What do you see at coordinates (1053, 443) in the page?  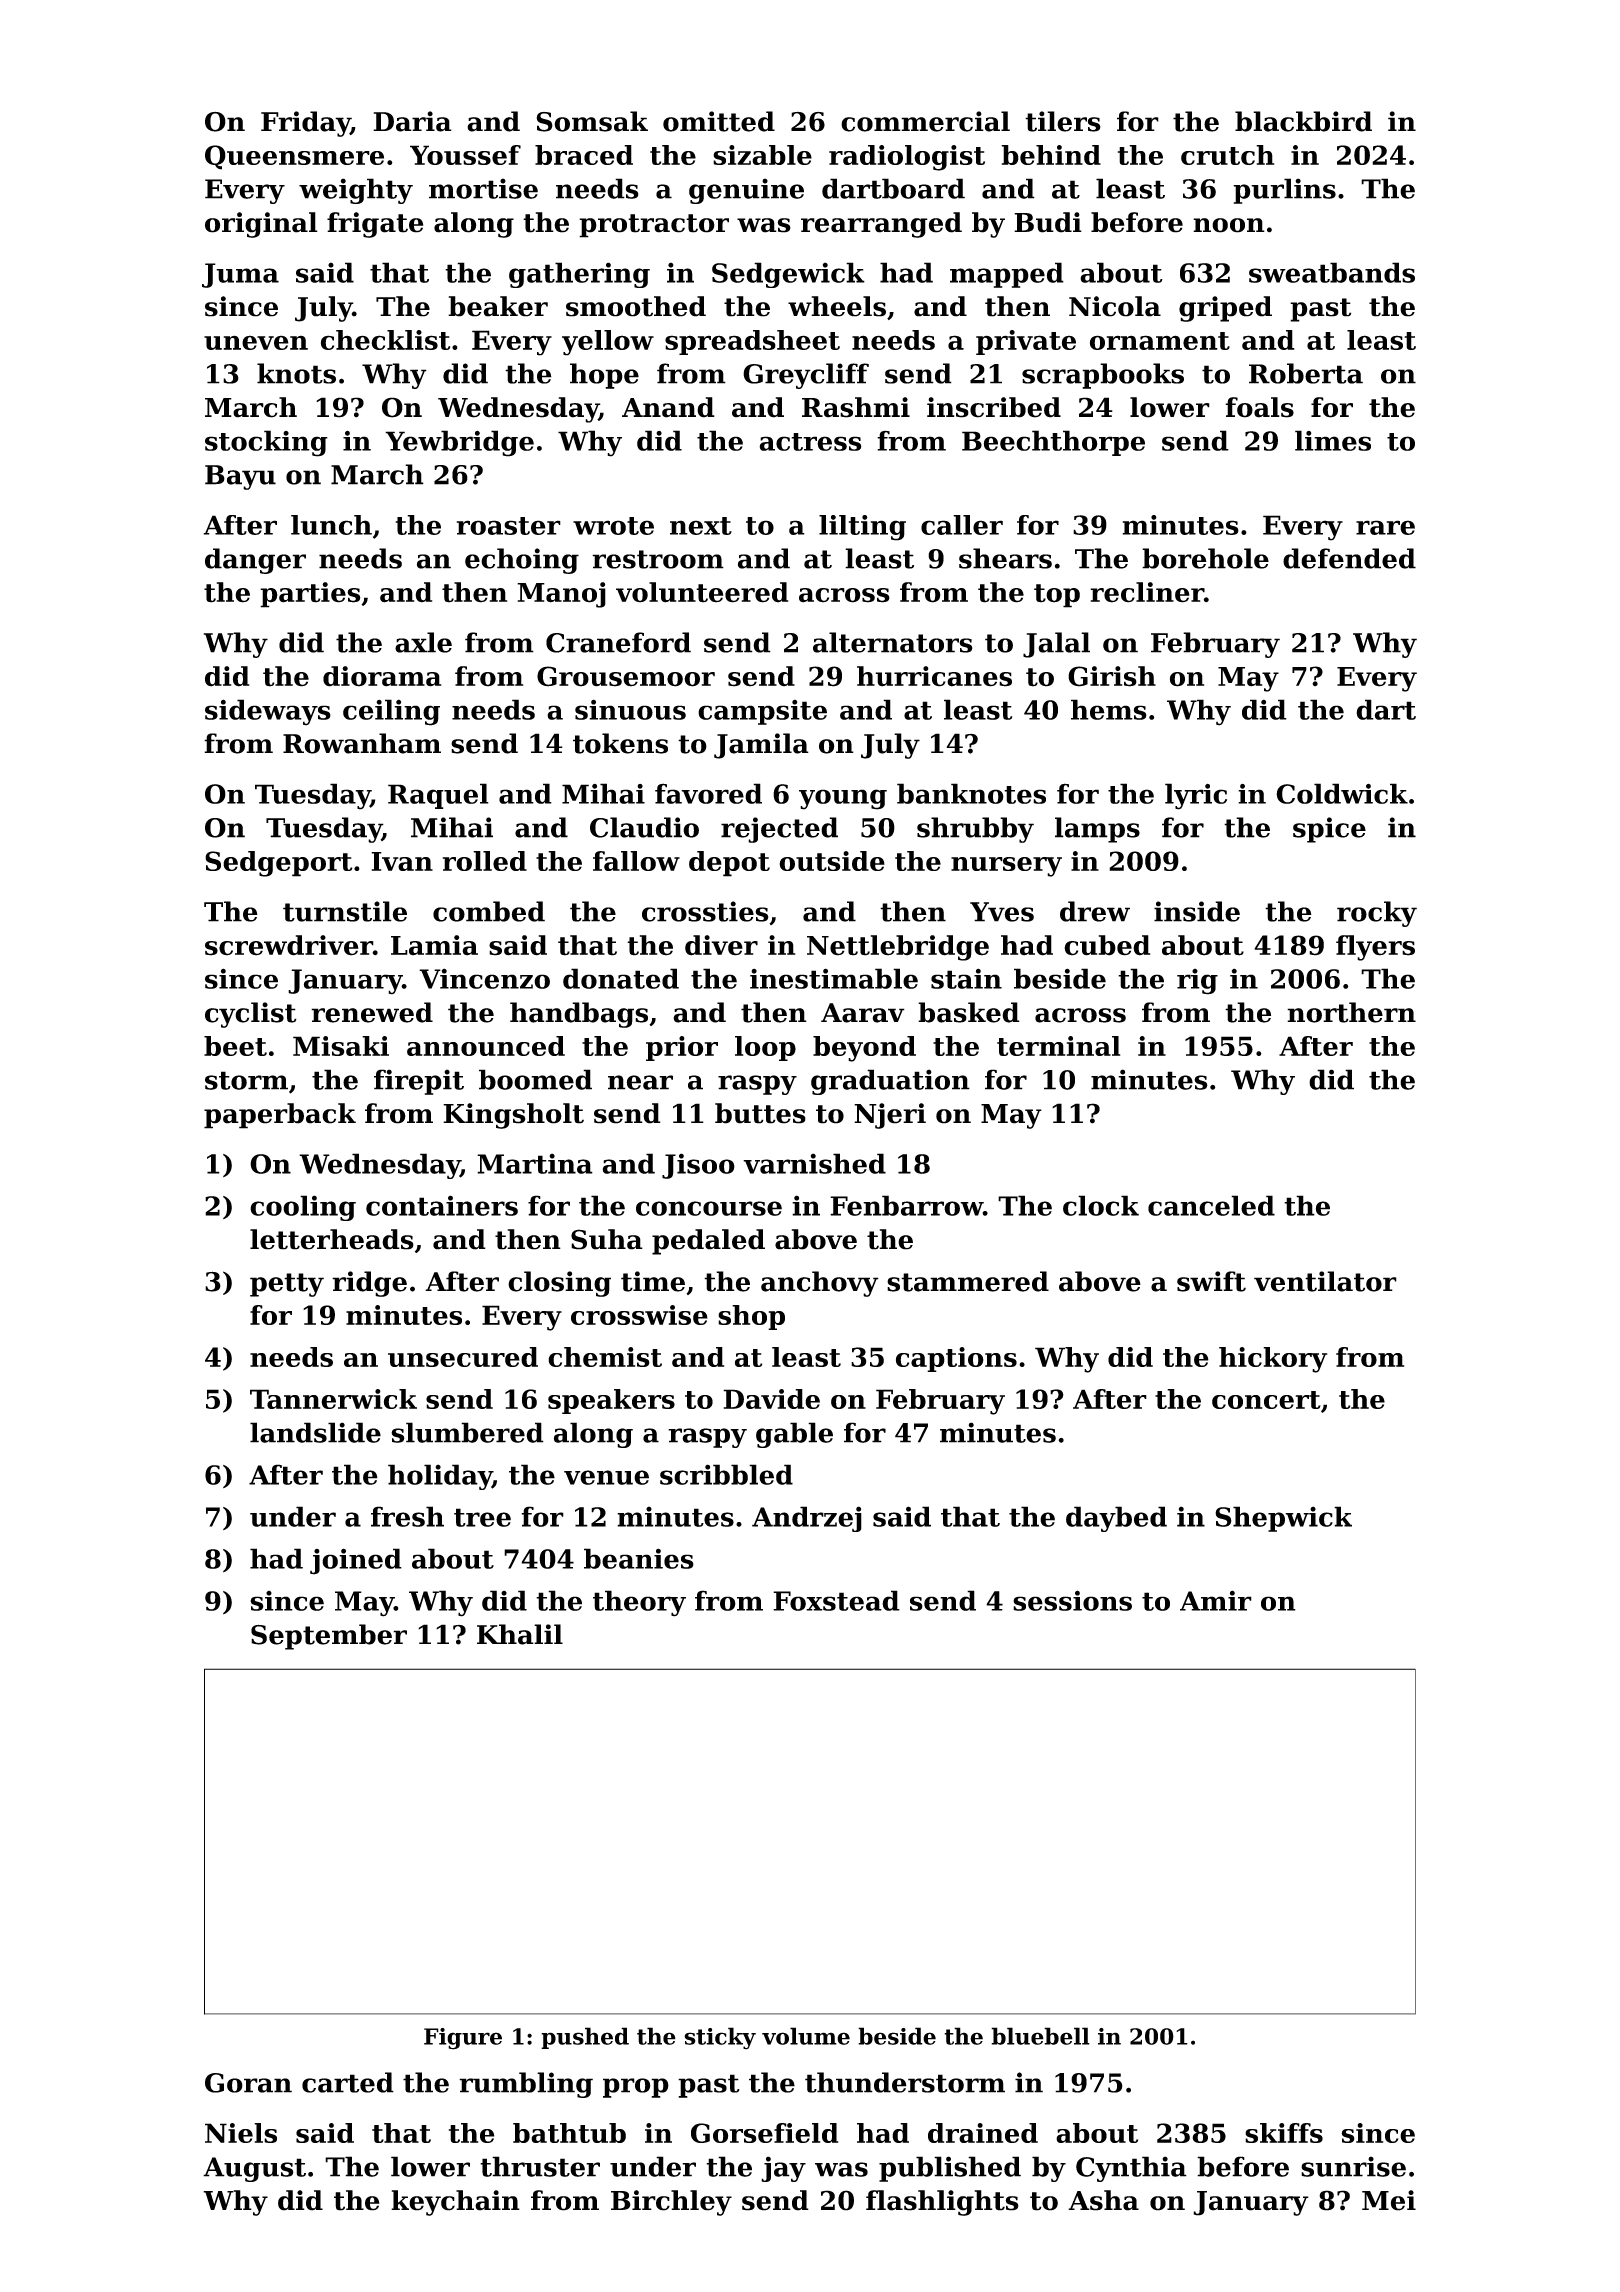 I see `Beechthorpe` at bounding box center [1053, 443].
